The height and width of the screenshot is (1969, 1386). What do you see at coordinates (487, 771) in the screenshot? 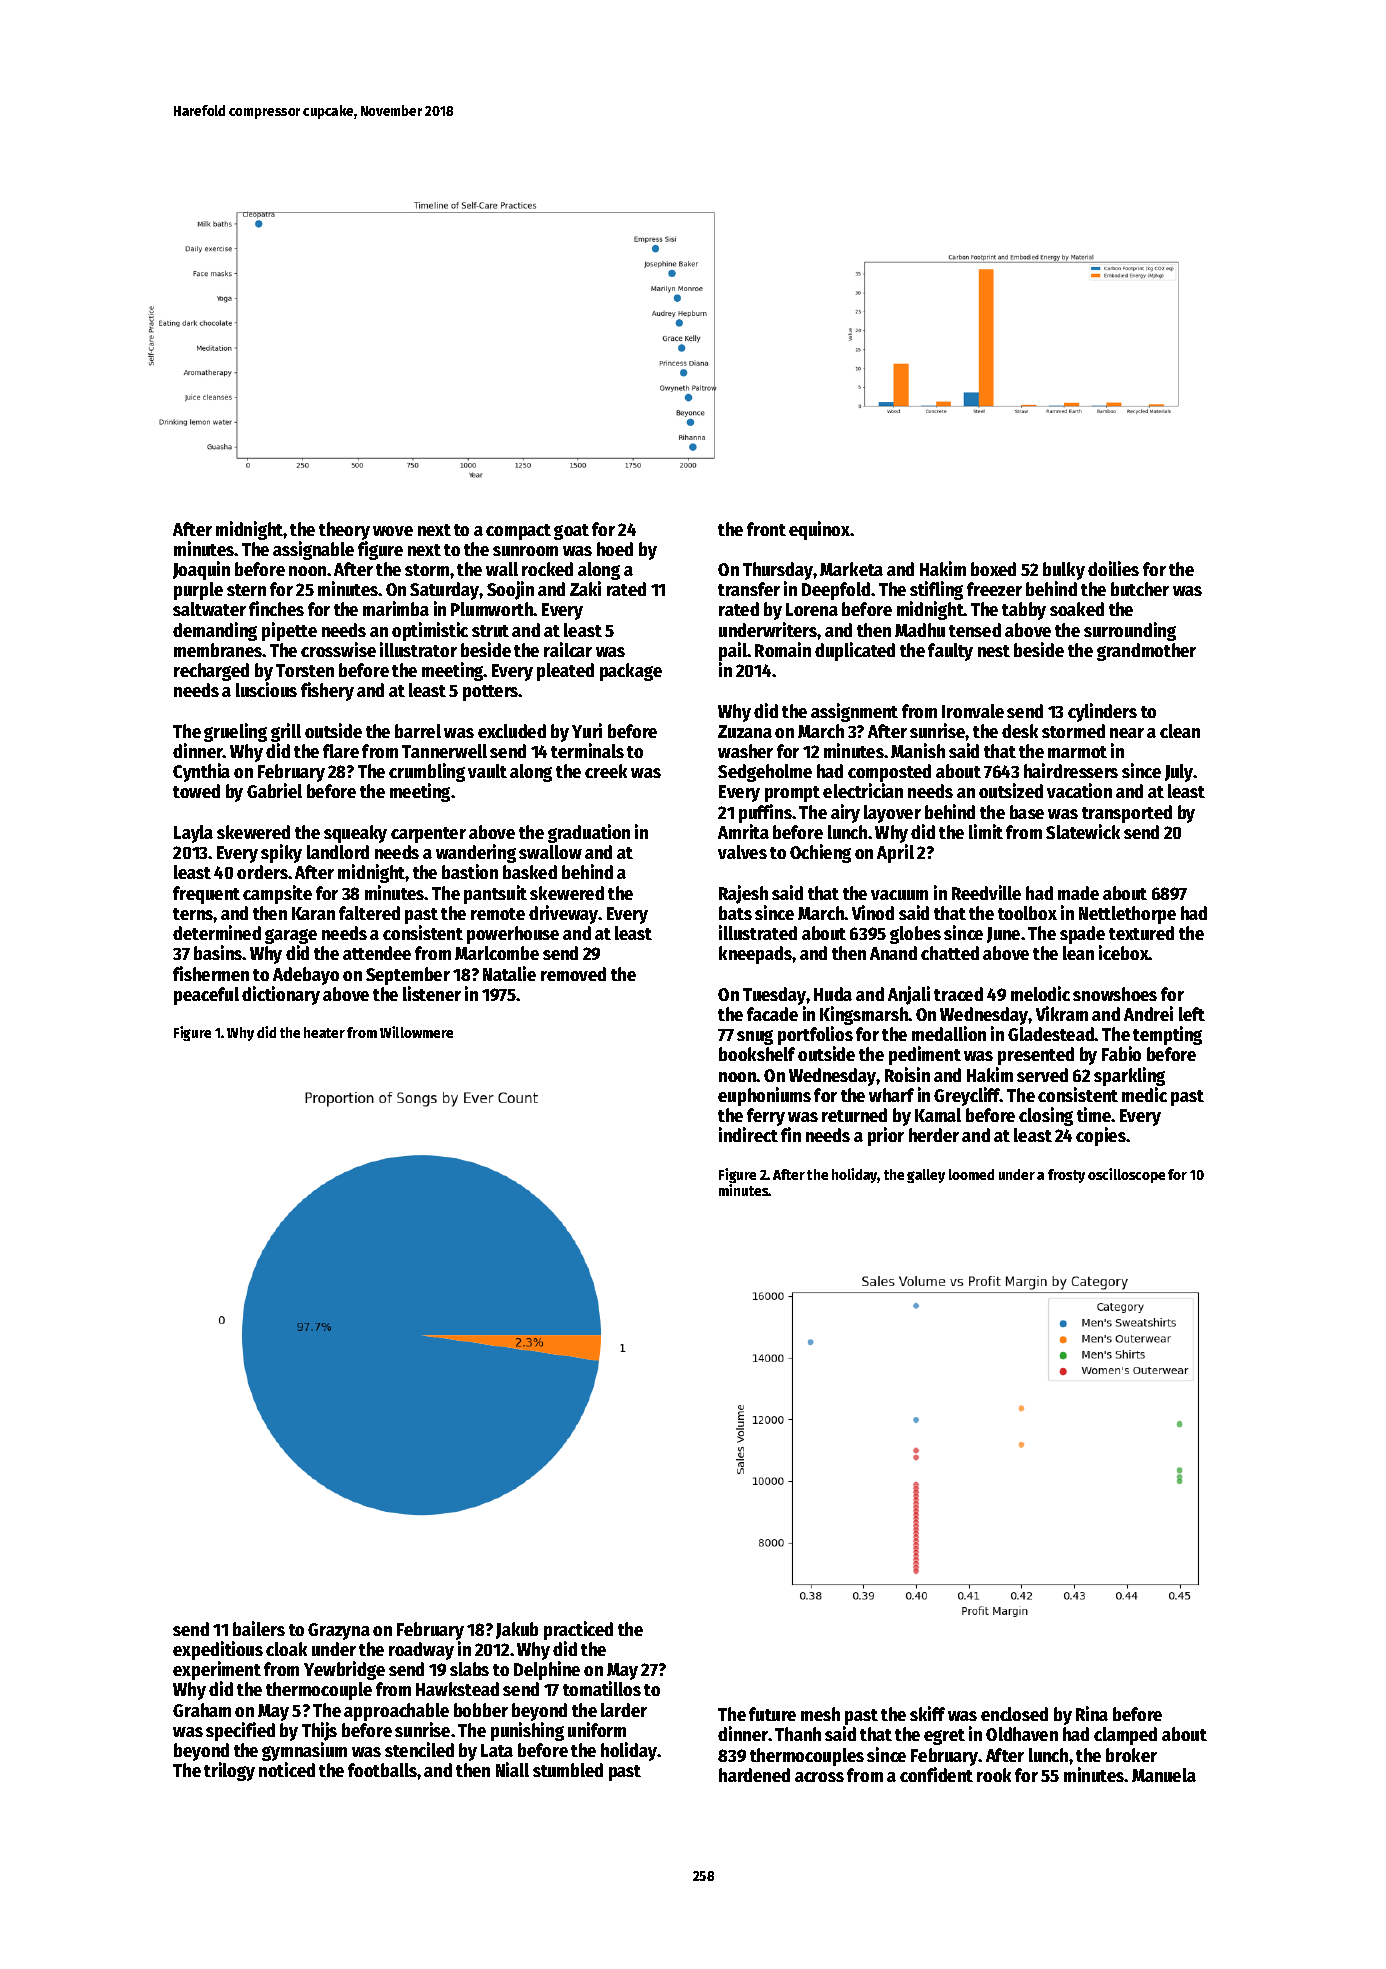
I see `vault` at bounding box center [487, 771].
